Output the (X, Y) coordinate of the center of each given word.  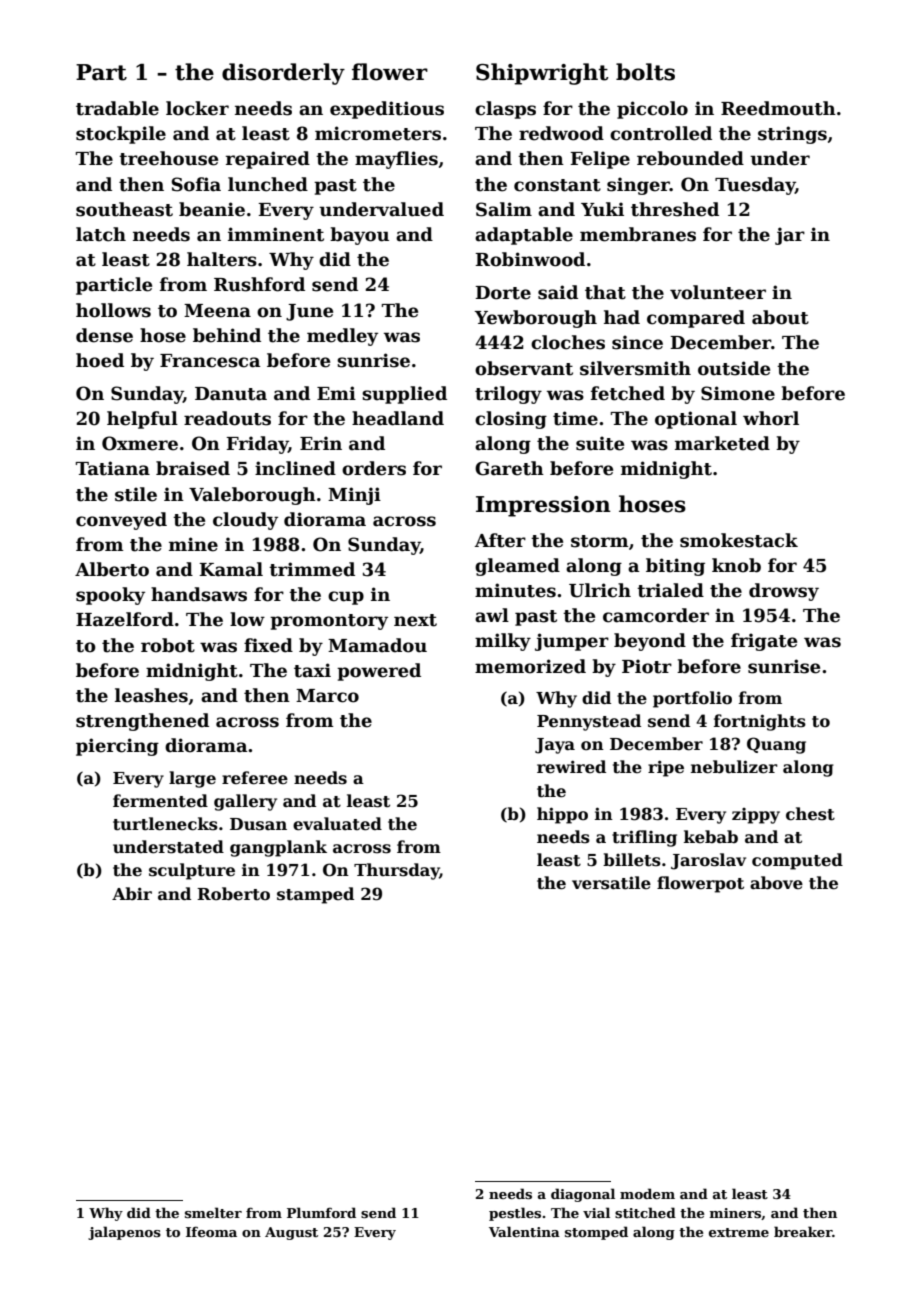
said (558, 292)
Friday (257, 445)
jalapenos (124, 1233)
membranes (638, 234)
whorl (771, 418)
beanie (212, 209)
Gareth (509, 468)
